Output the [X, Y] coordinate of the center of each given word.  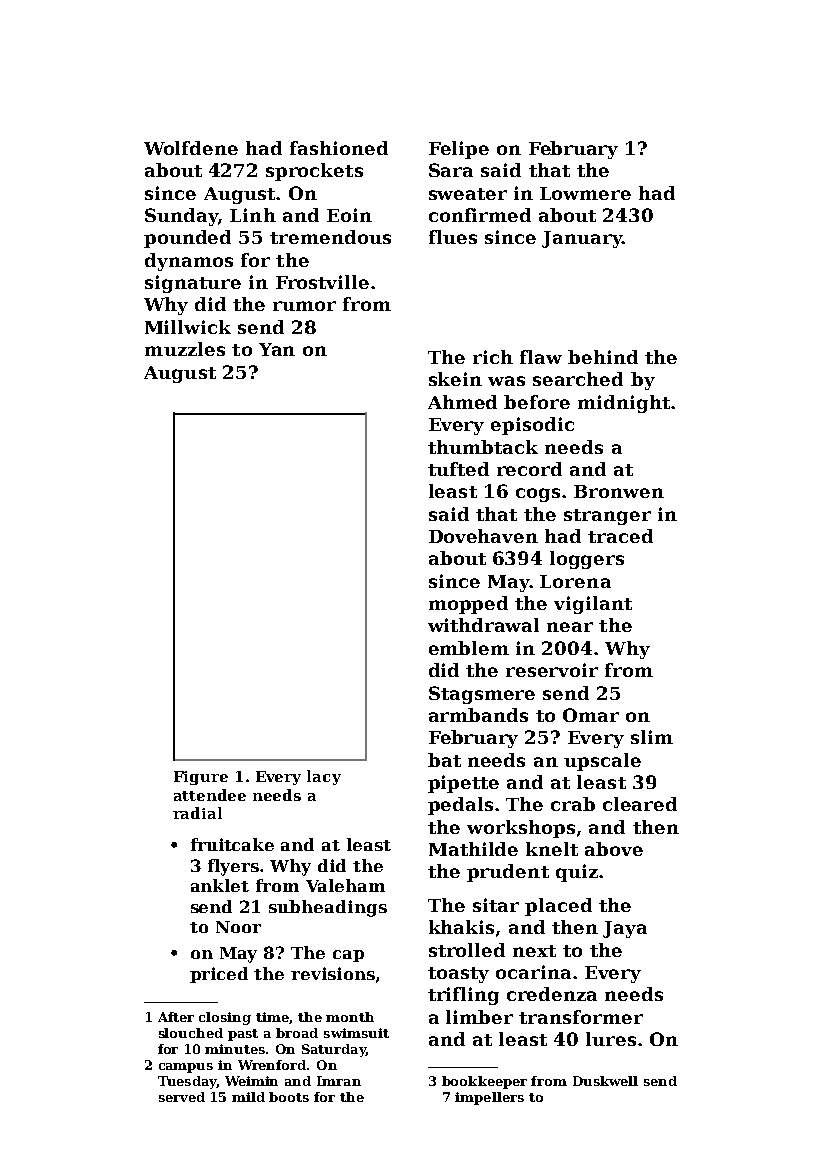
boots [289, 1097]
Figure [201, 778]
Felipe [459, 150]
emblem [469, 648]
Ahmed [462, 402]
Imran [339, 1081]
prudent [508, 873]
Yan [277, 349]
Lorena [575, 581]
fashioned [339, 148]
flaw [541, 357]
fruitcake [232, 844]
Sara [451, 170]
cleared [640, 804]
